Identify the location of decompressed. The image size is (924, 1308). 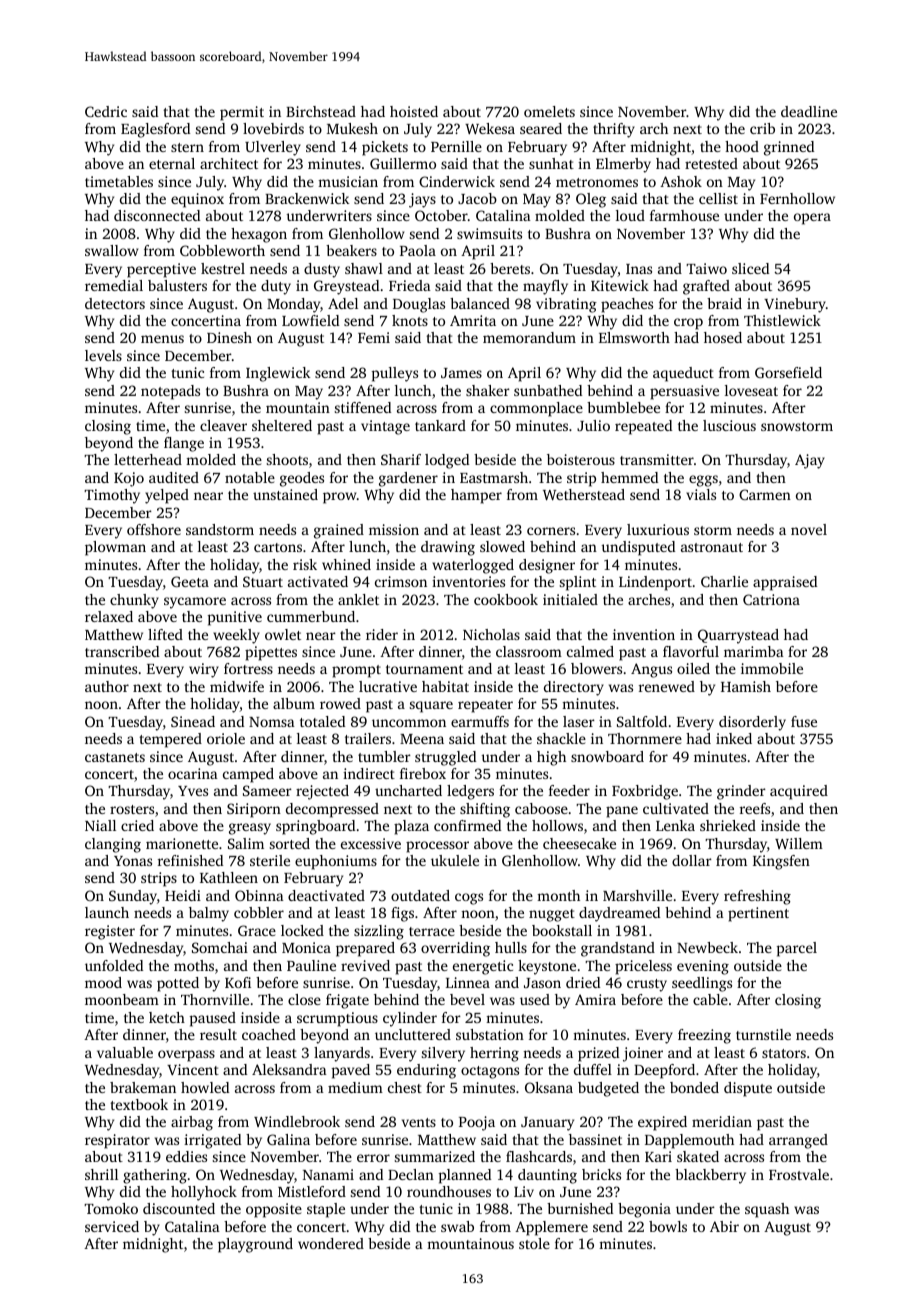
(332, 810).
